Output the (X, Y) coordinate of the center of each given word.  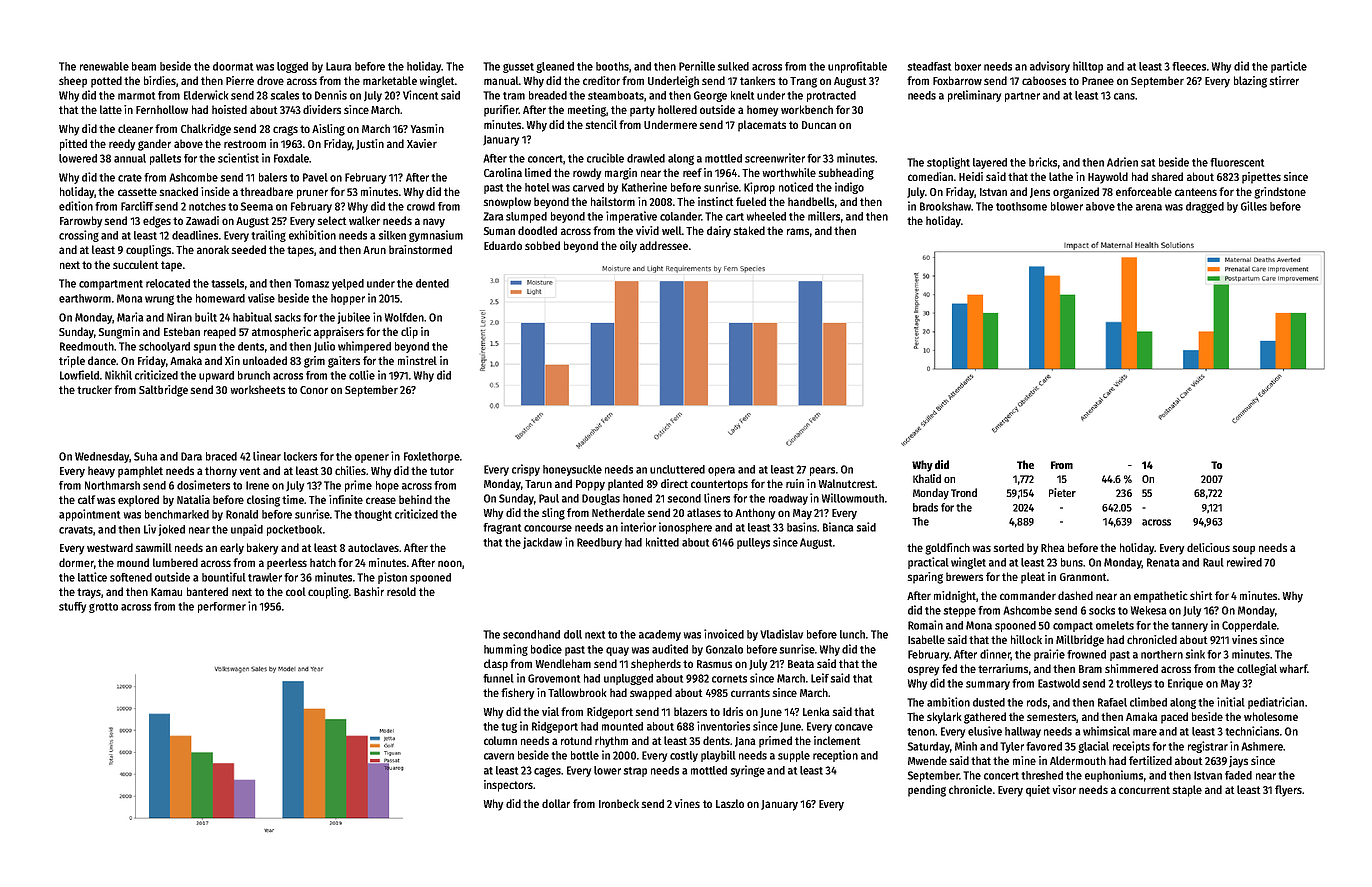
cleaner (135, 128)
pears (822, 471)
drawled (646, 158)
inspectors (508, 786)
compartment (111, 285)
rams (798, 231)
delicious (1208, 547)
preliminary (974, 96)
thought (373, 515)
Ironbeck (619, 803)
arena (1149, 207)
